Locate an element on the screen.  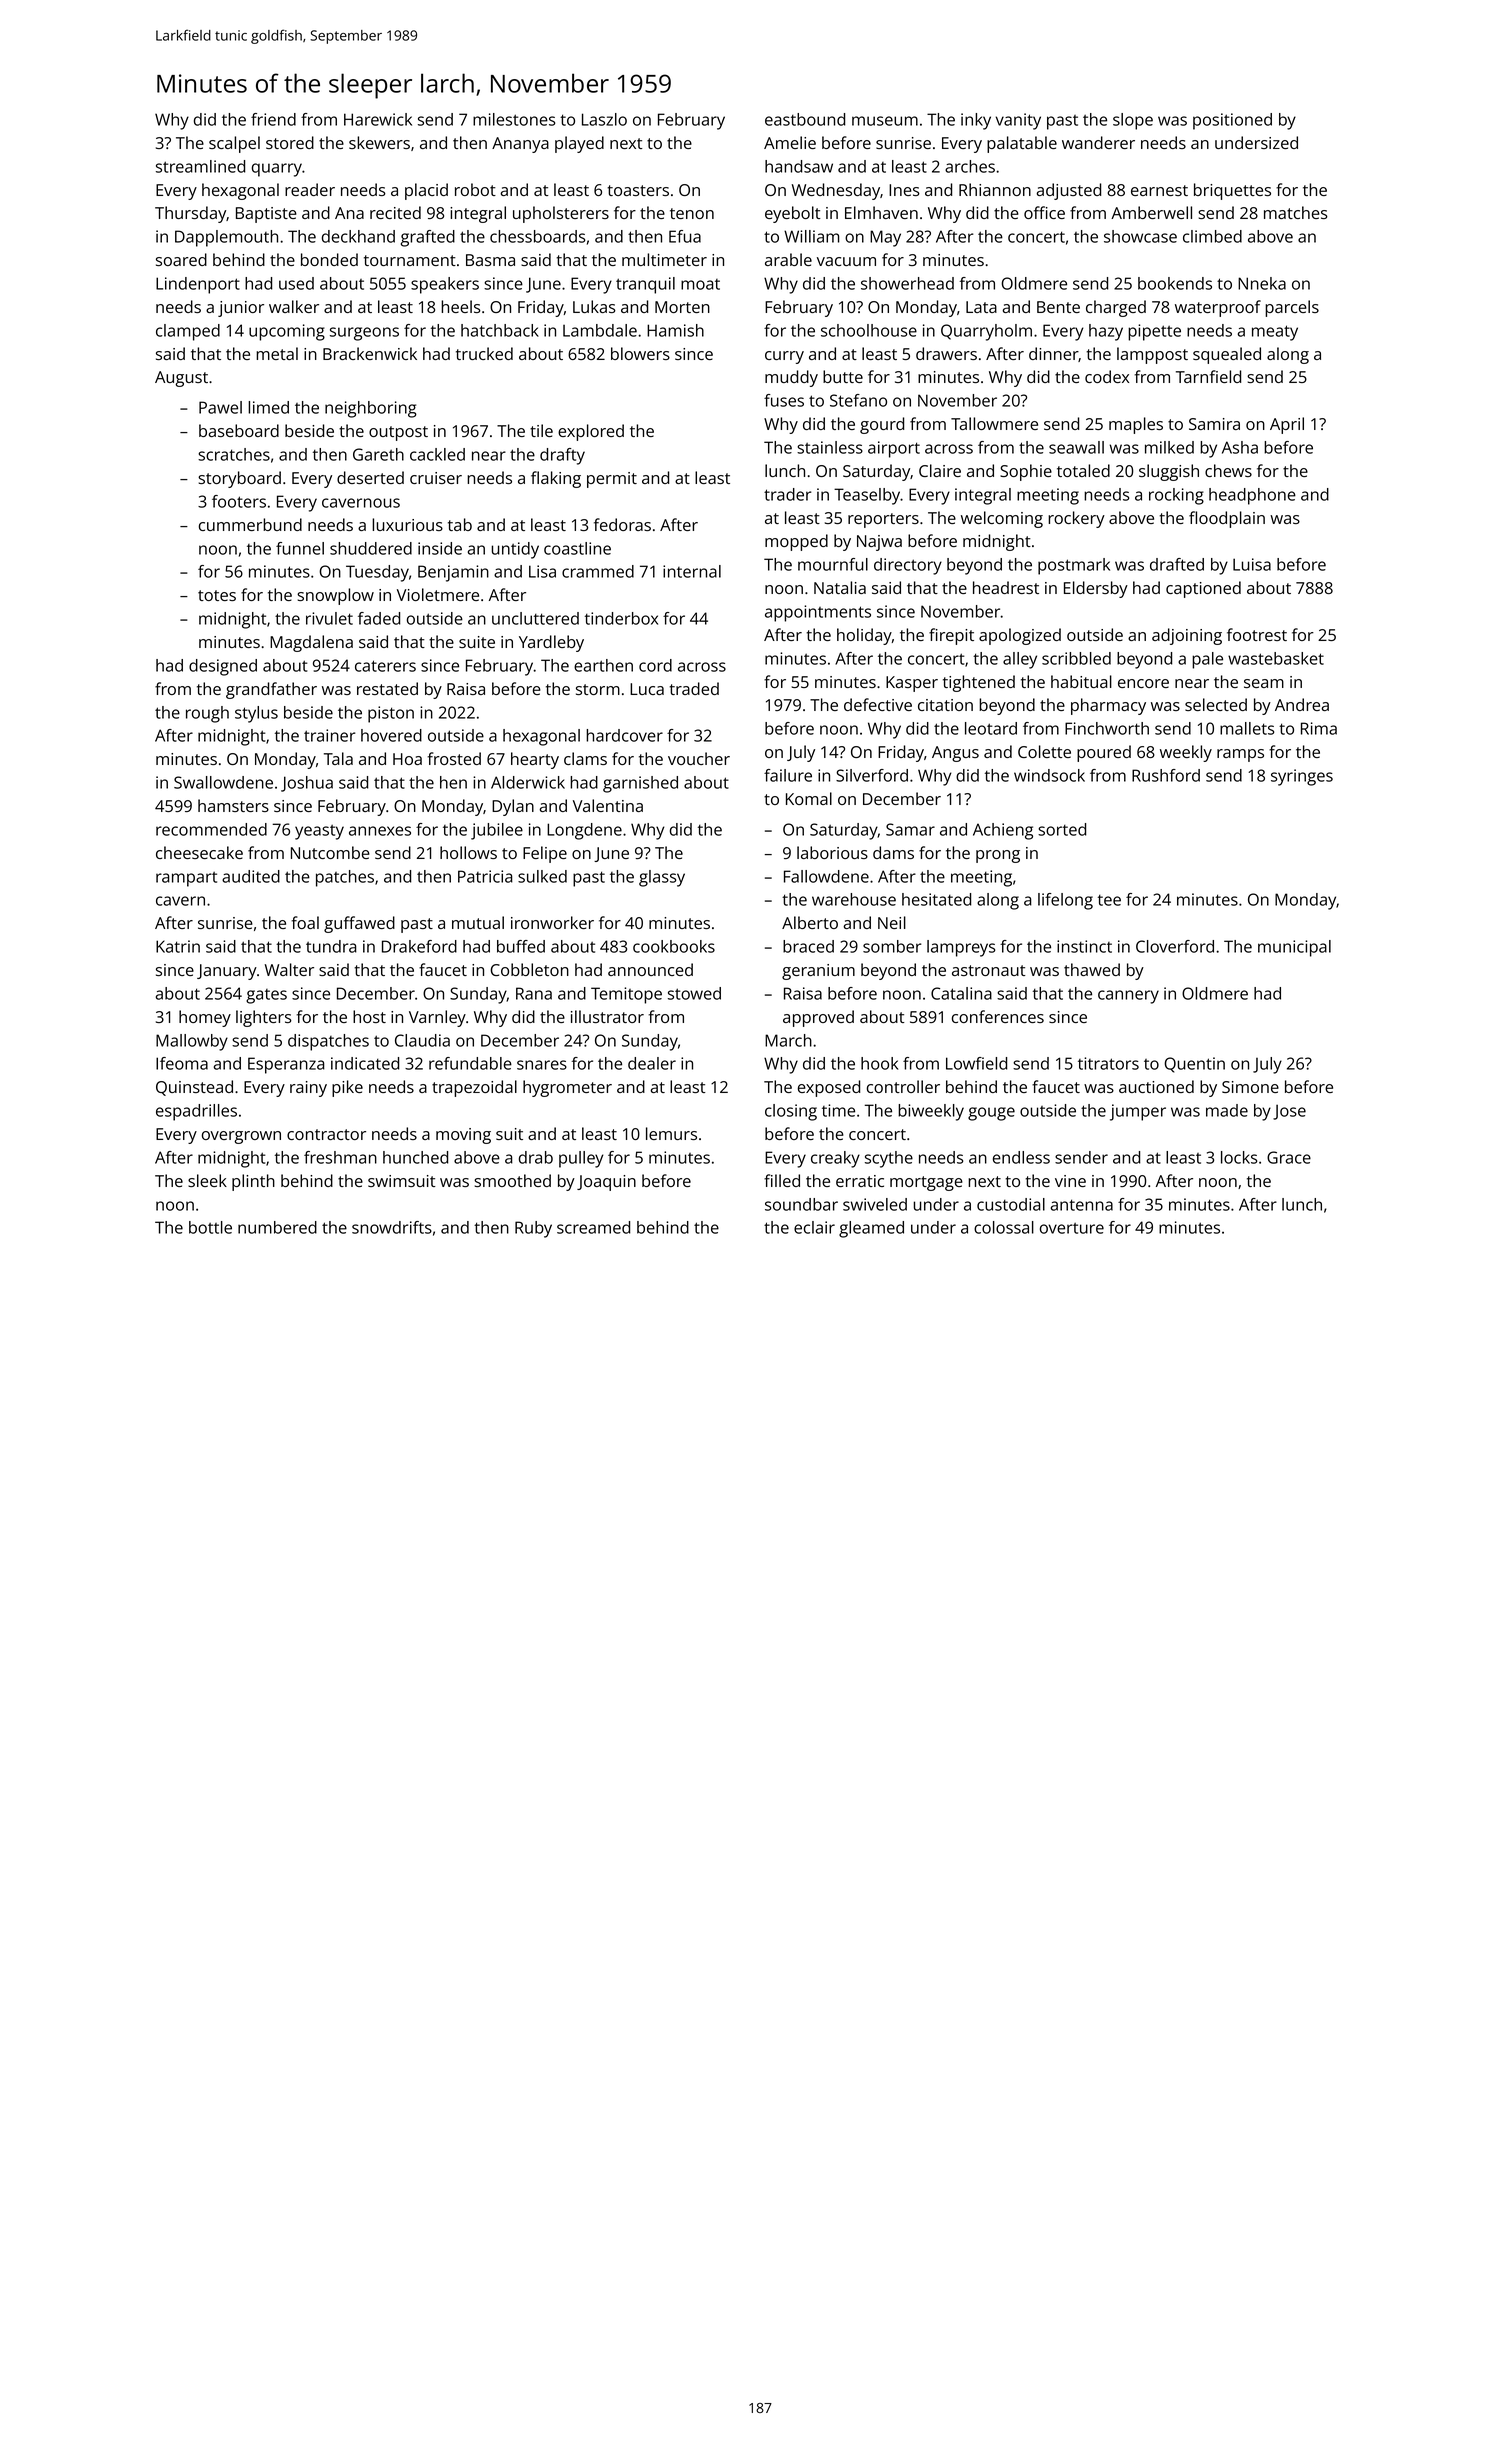
Luisa is located at coordinates (1252, 564).
